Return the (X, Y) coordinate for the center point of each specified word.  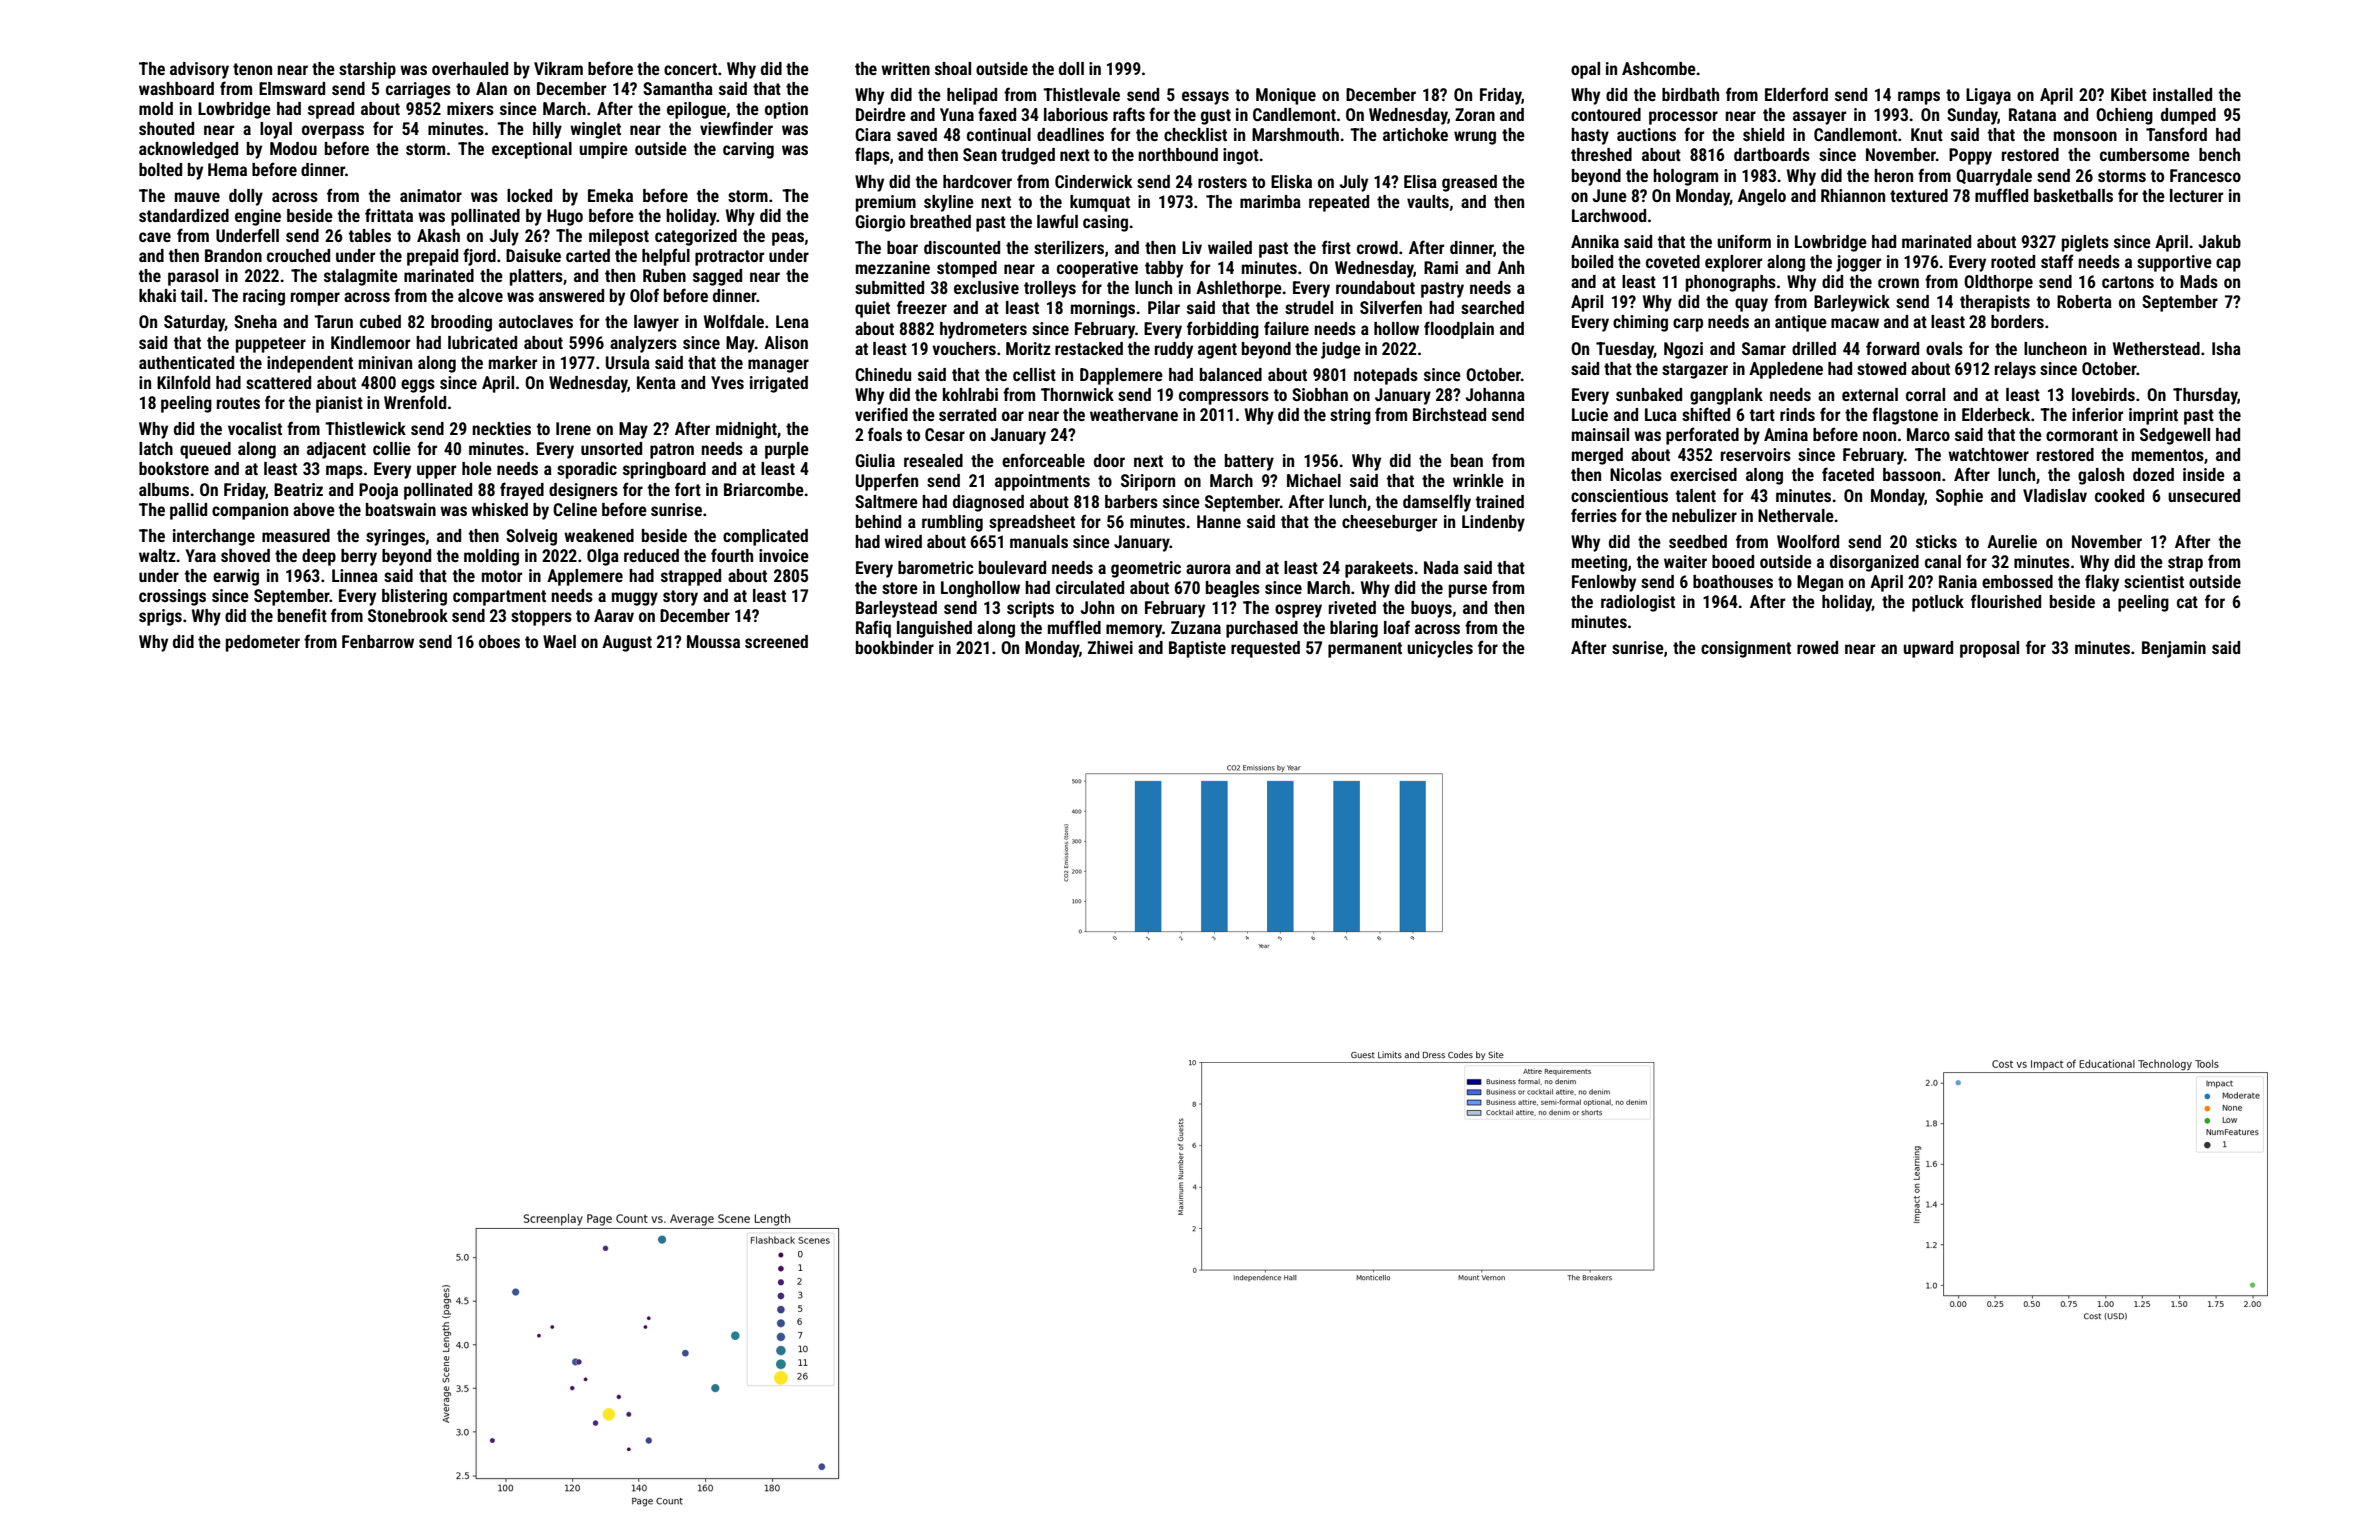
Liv (1192, 247)
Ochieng (2124, 116)
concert (690, 69)
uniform (1744, 241)
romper (315, 299)
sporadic (587, 470)
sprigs (160, 617)
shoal (953, 68)
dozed (2153, 474)
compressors (1224, 398)
